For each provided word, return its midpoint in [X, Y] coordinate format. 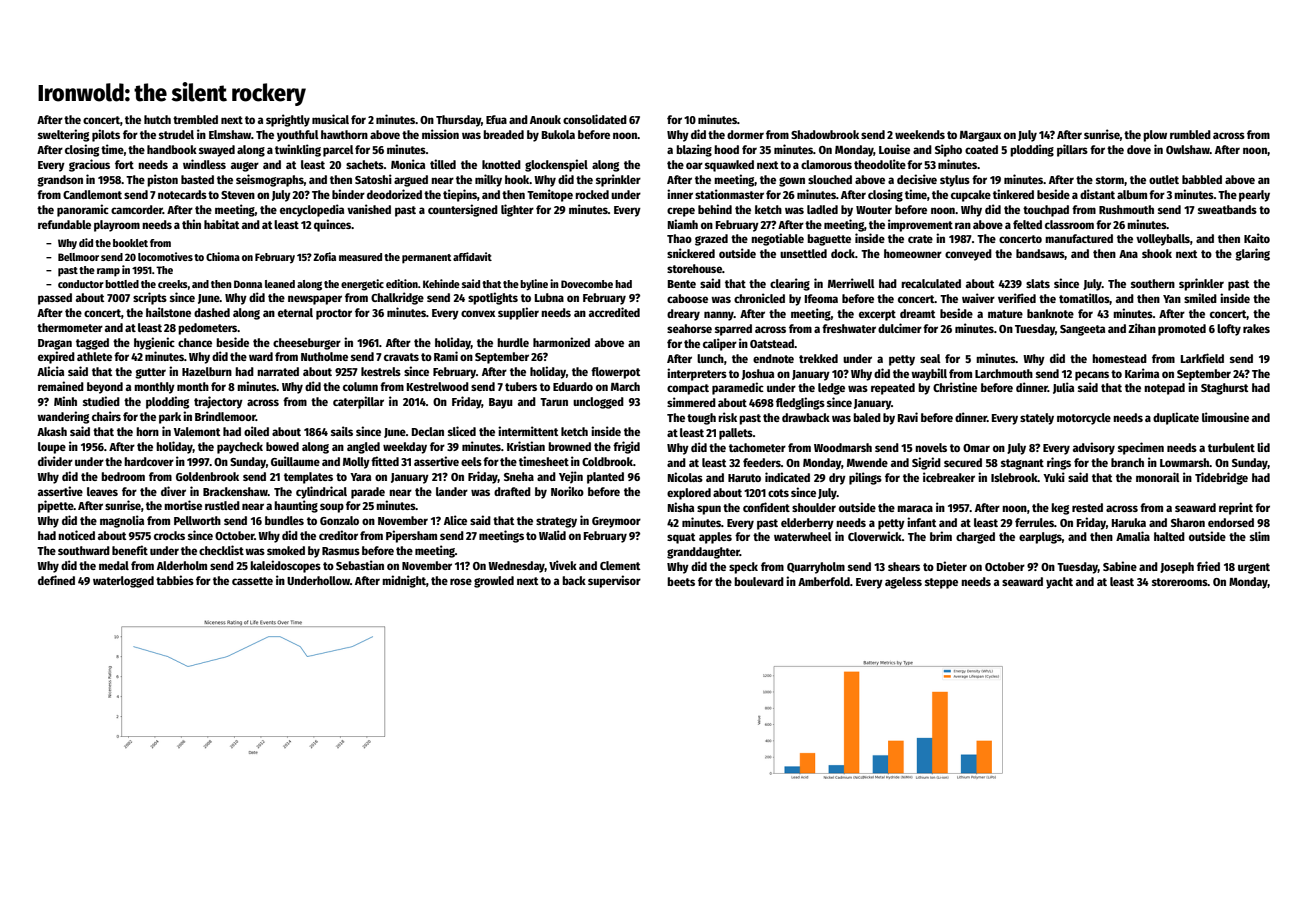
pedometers [207, 329]
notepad [1164, 389]
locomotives [165, 256]
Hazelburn [207, 371]
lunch [710, 358]
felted [1027, 224]
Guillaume [295, 461]
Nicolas [685, 477]
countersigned [463, 210]
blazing [694, 150]
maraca [915, 508]
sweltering [63, 135]
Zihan [1142, 328]
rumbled [1190, 134]
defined [56, 580]
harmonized [561, 342]
